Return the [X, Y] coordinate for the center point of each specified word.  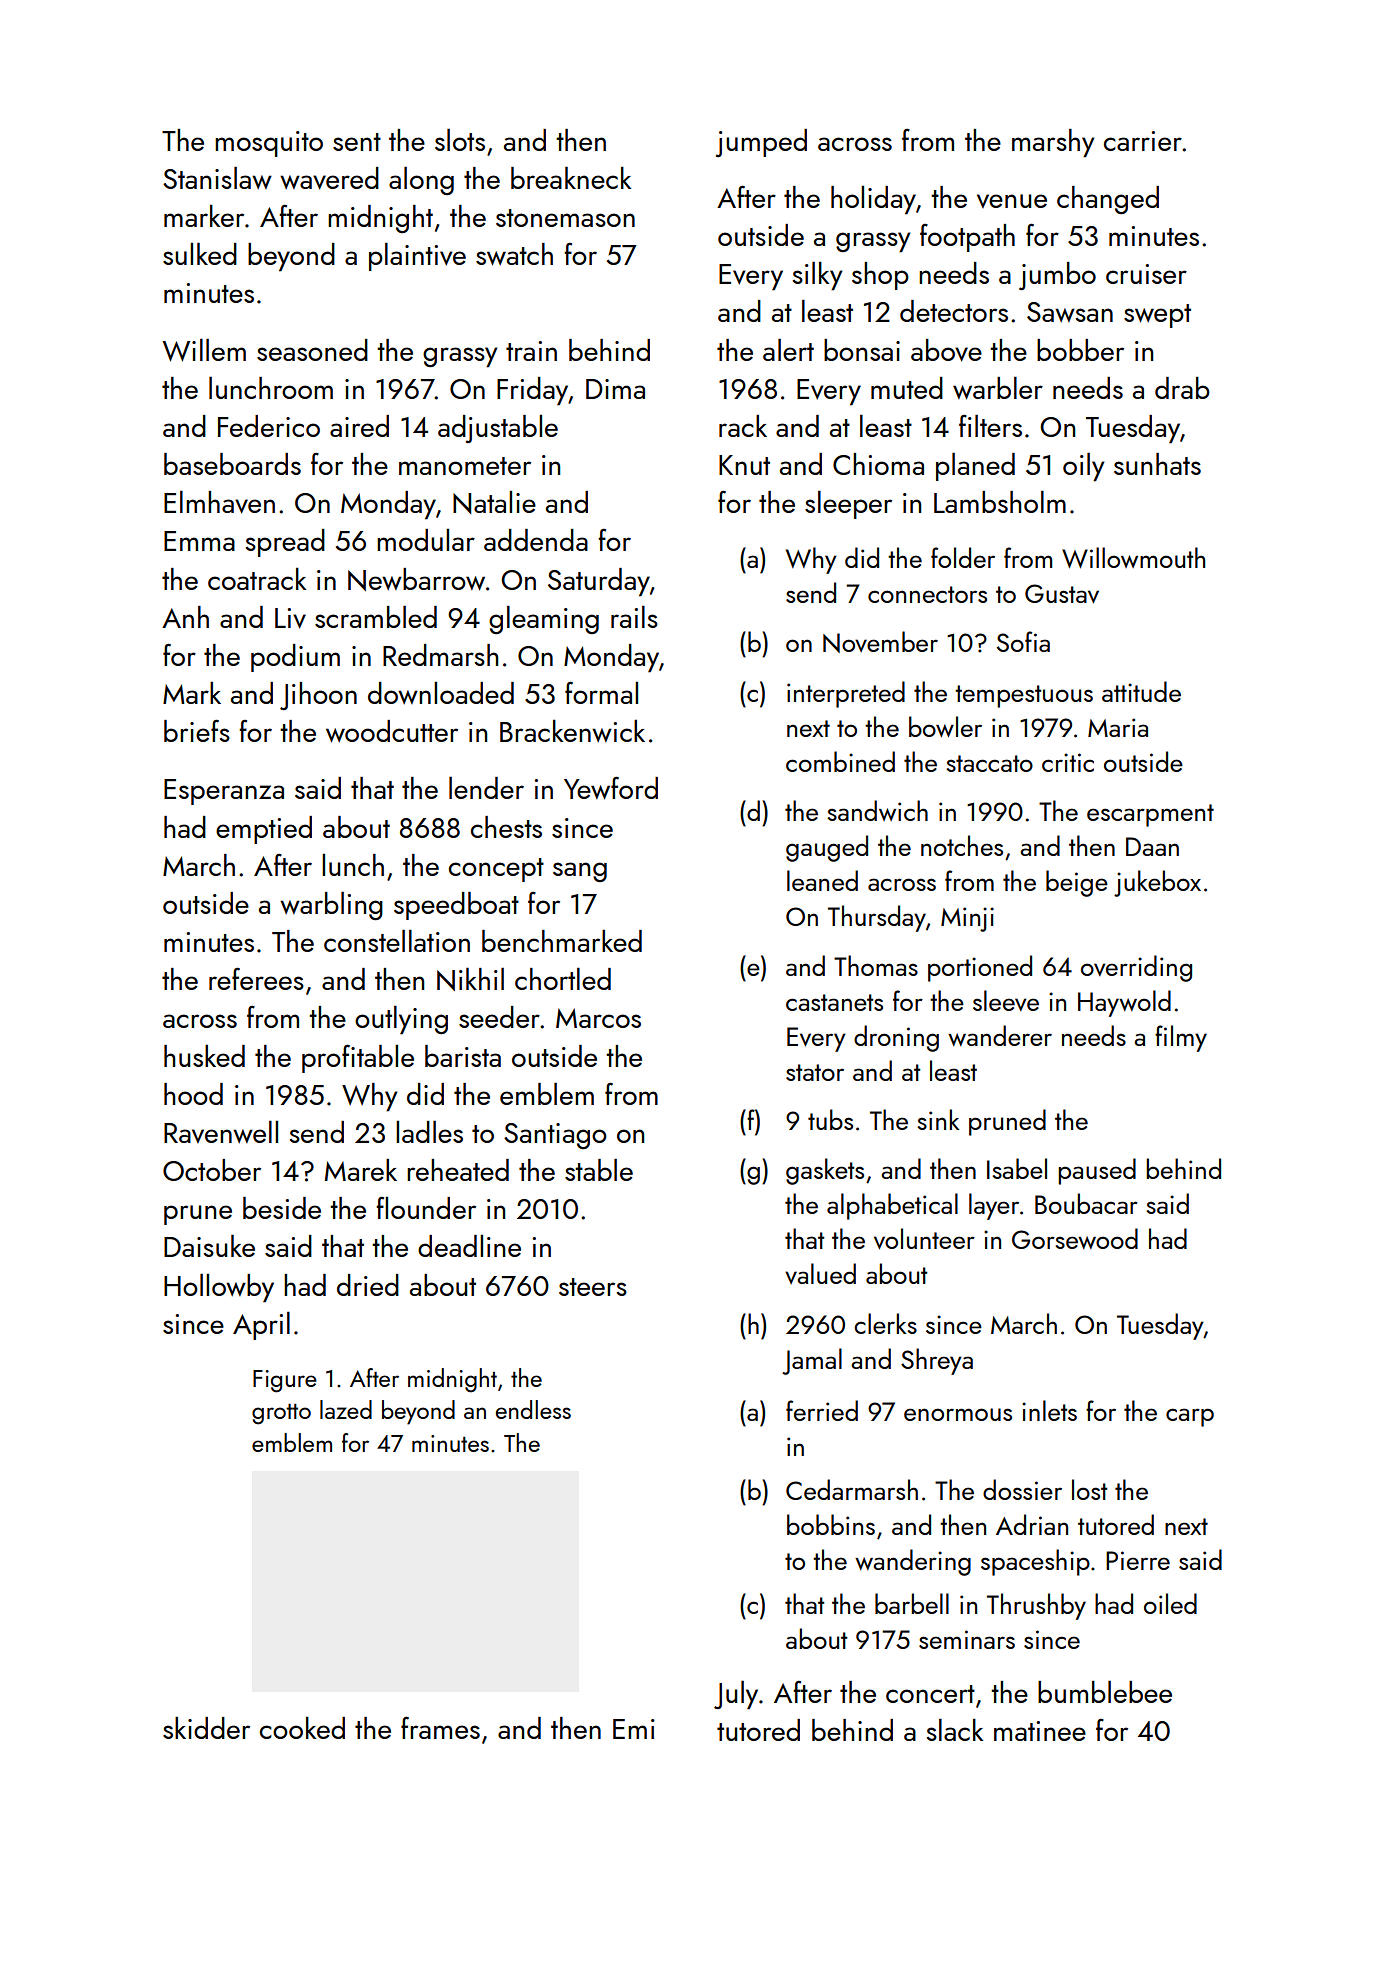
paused [1097, 1171]
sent [357, 142]
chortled [563, 979]
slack [955, 1730]
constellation [397, 940]
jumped [761, 143]
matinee [1040, 1731]
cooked [302, 1728]
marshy [1053, 143]
